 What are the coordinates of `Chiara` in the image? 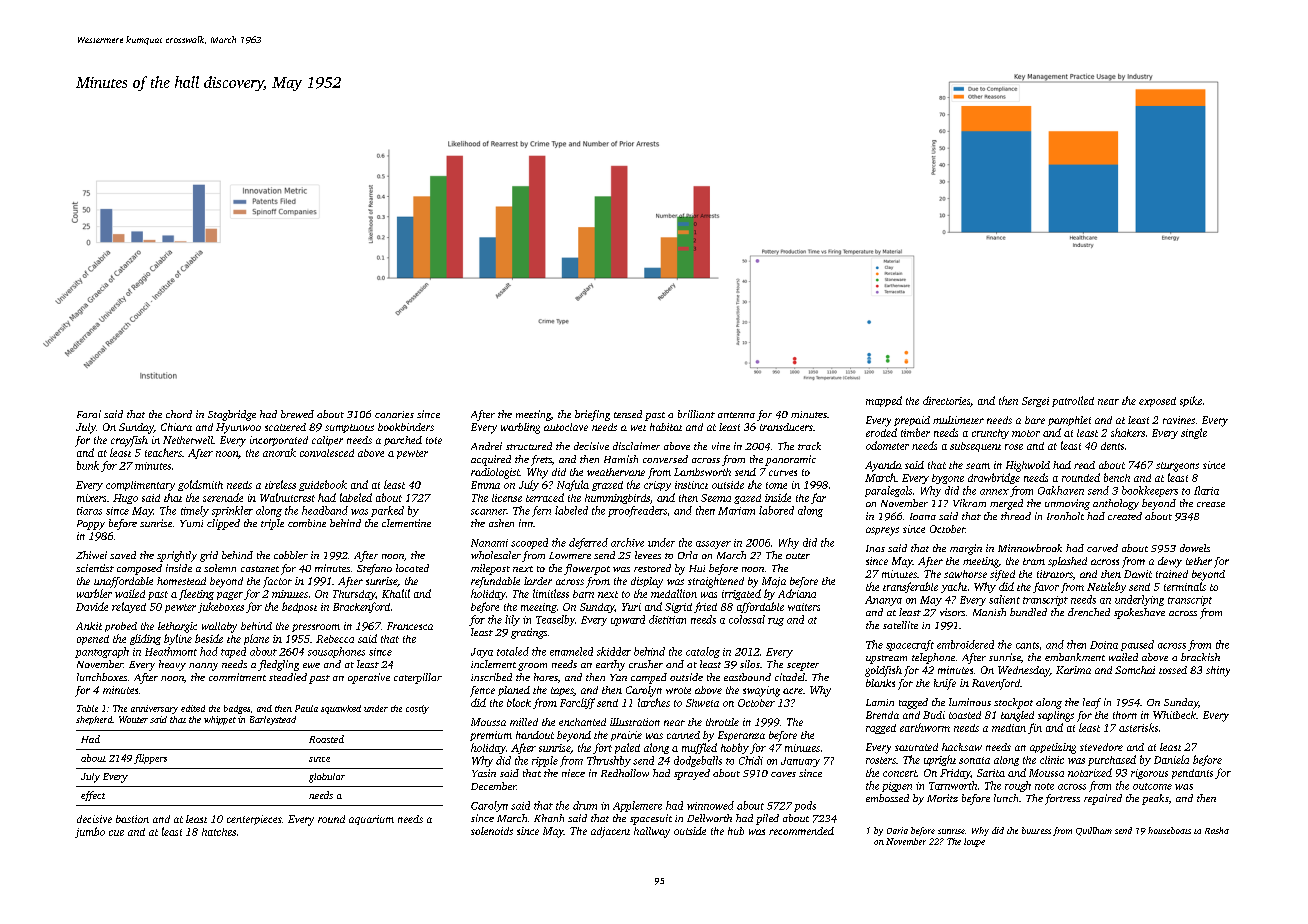 It's located at (176, 427).
